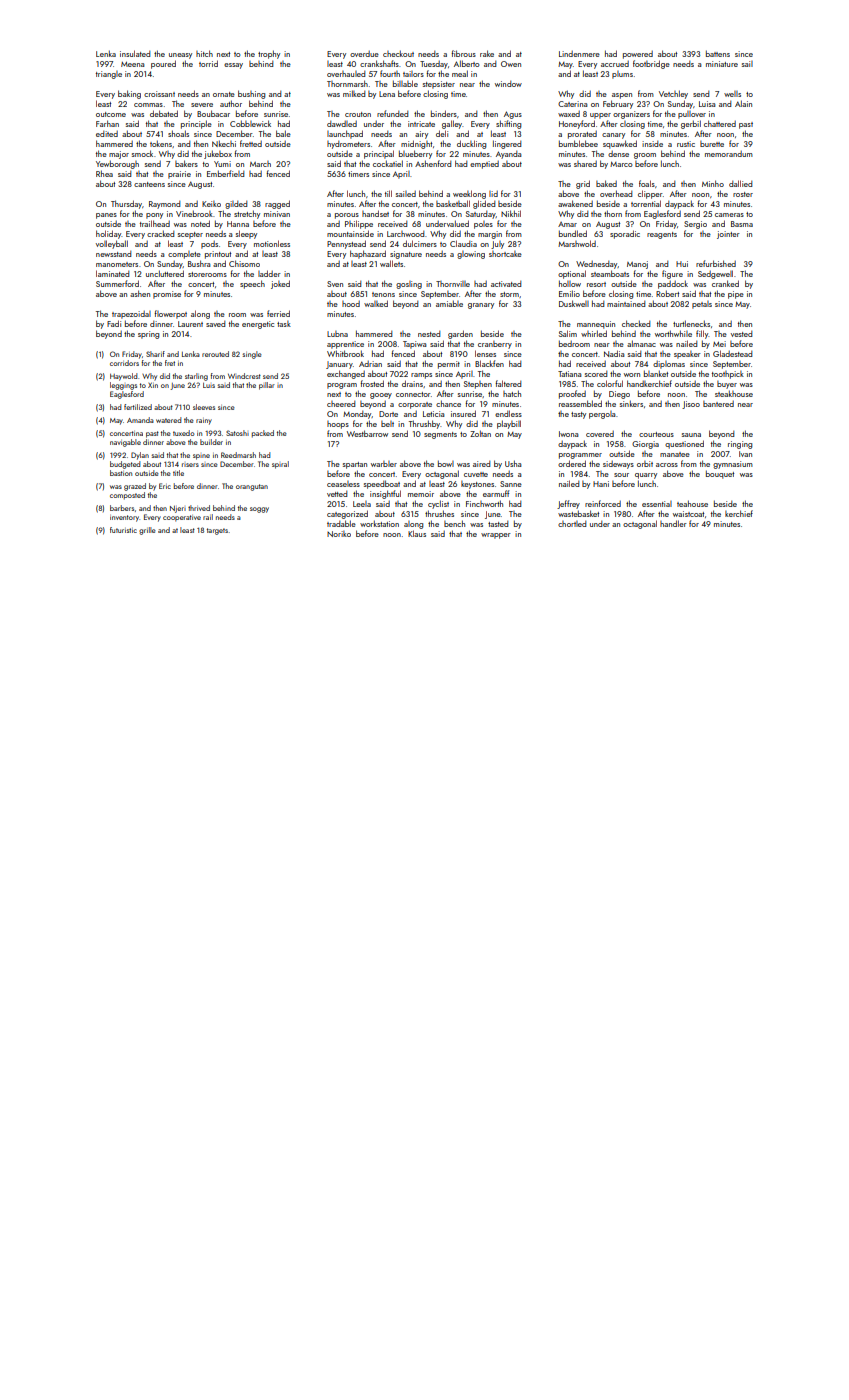 The height and width of the page is (1400, 849). I want to click on Tapiwa, so click(415, 345).
